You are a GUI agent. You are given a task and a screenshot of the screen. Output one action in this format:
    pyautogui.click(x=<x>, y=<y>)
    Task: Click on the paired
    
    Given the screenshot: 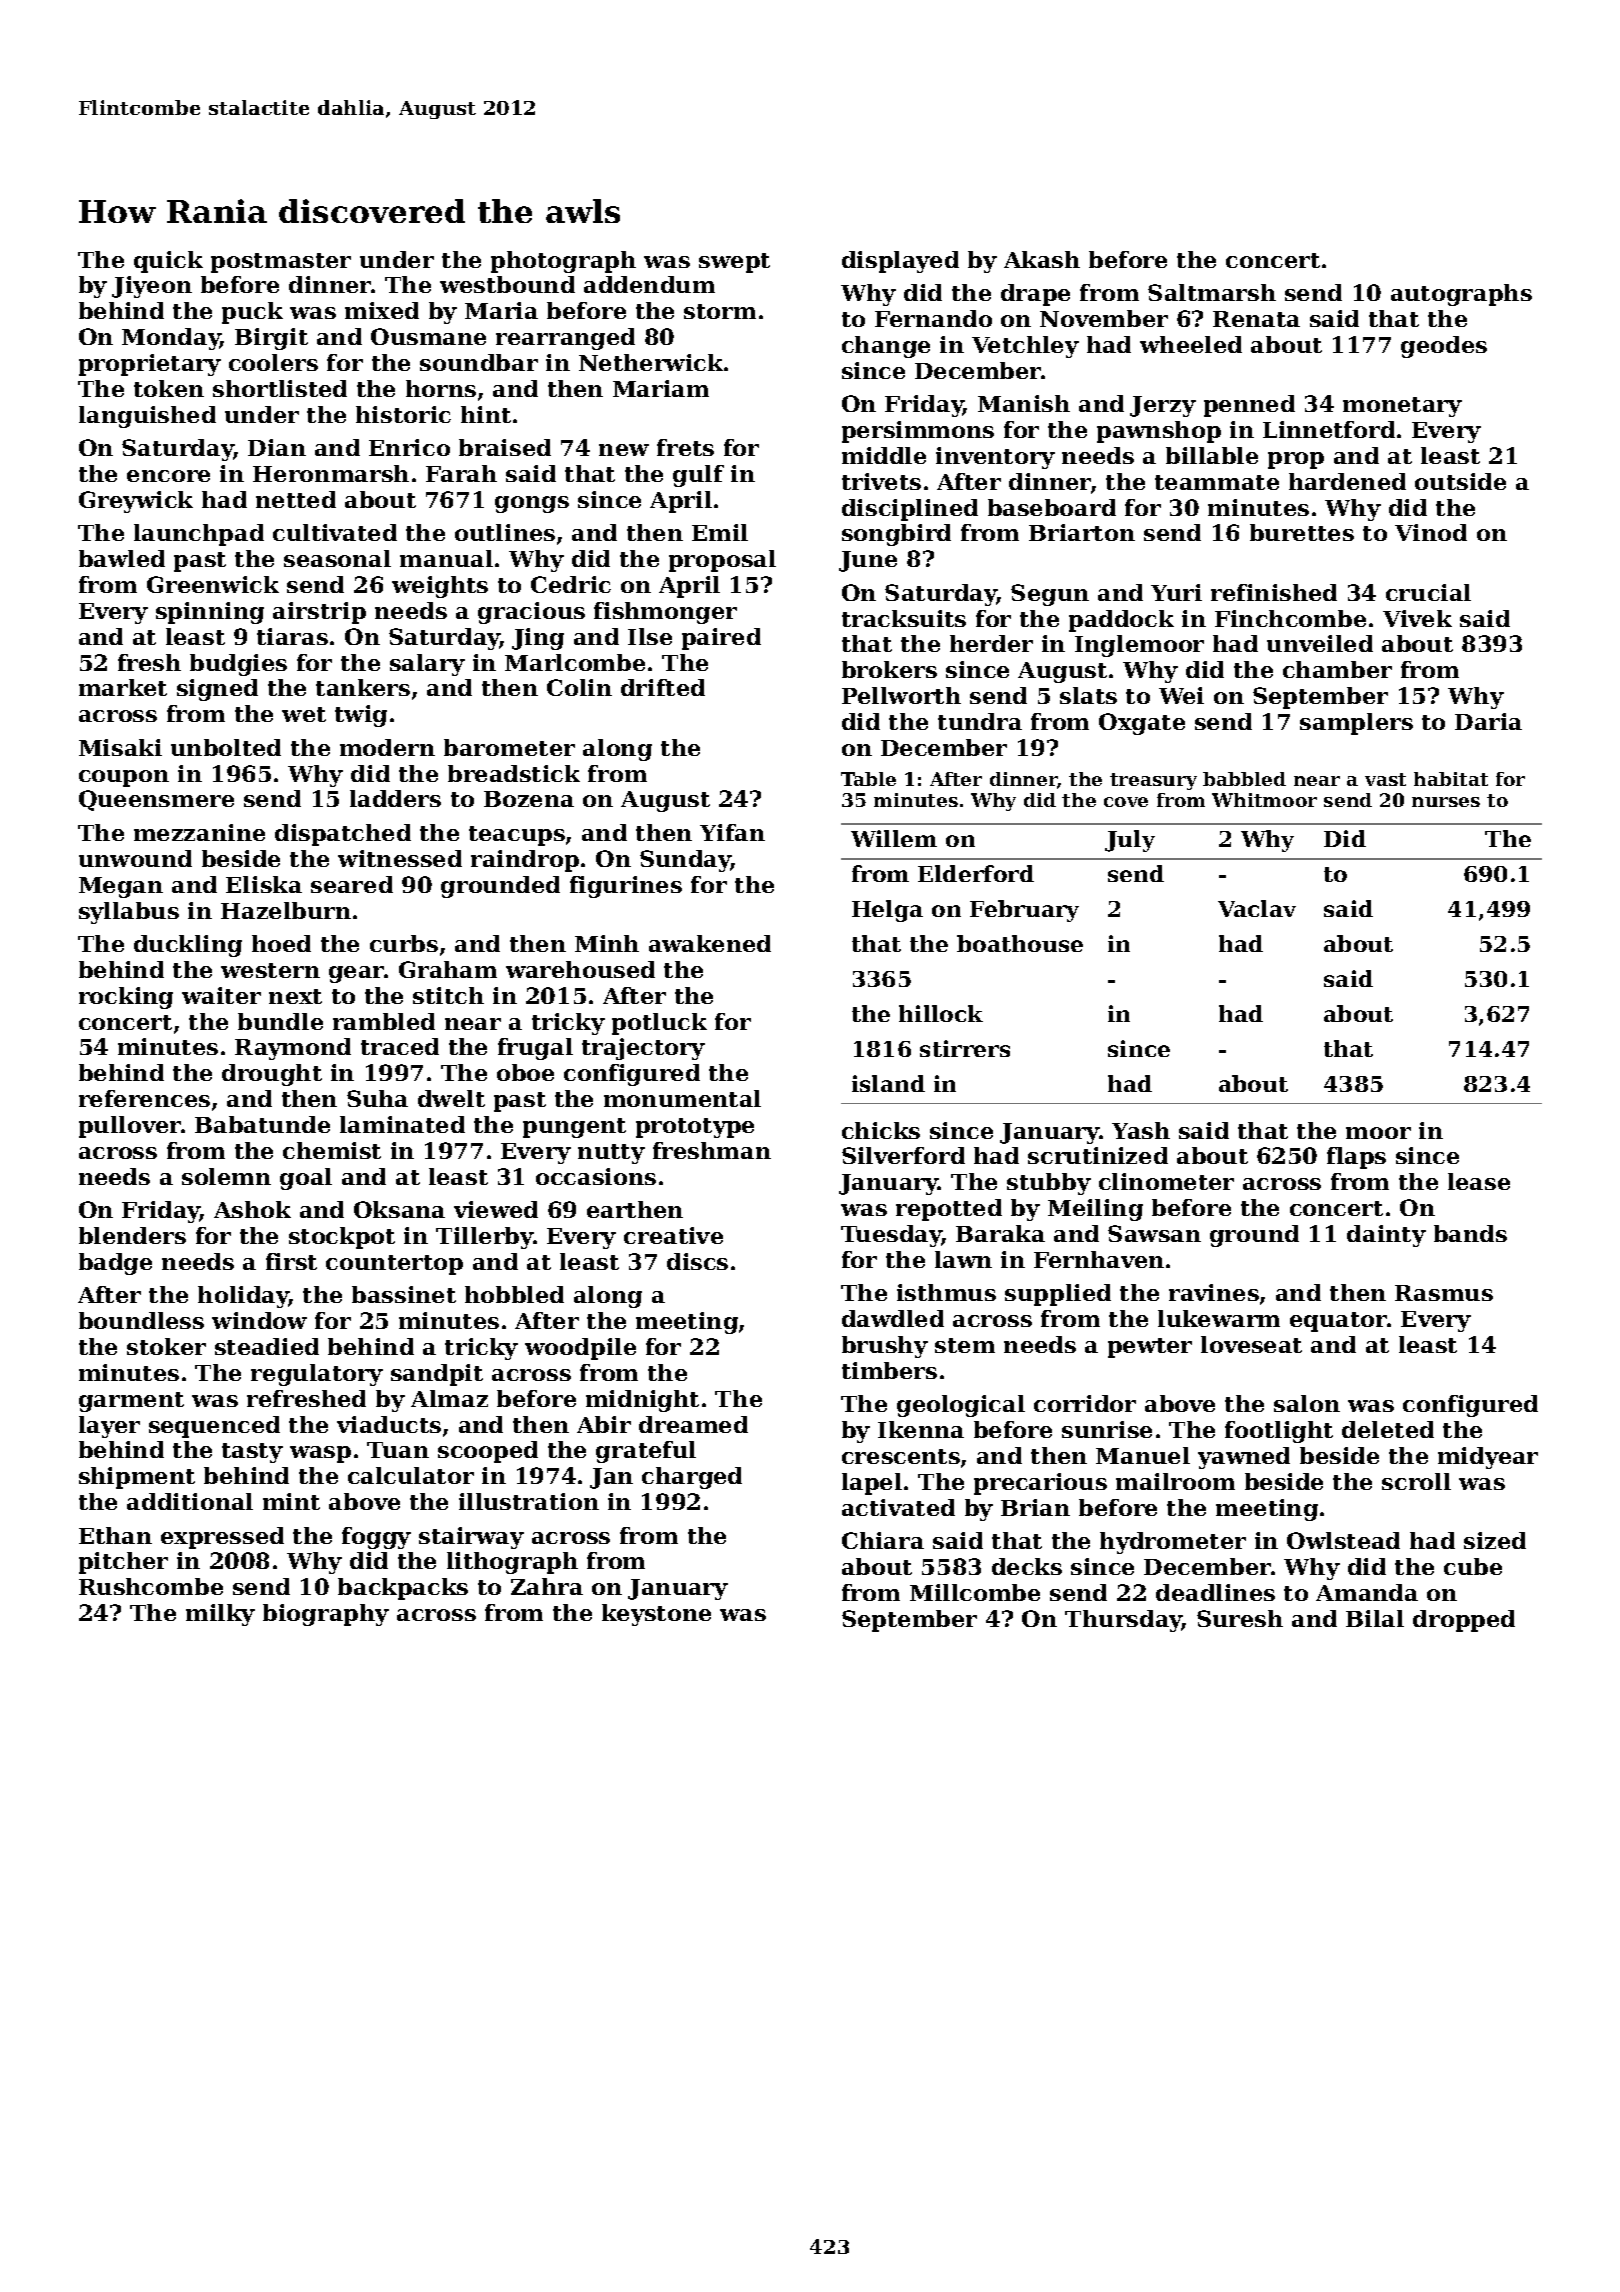 What is the action you would take?
    pyautogui.click(x=721, y=639)
